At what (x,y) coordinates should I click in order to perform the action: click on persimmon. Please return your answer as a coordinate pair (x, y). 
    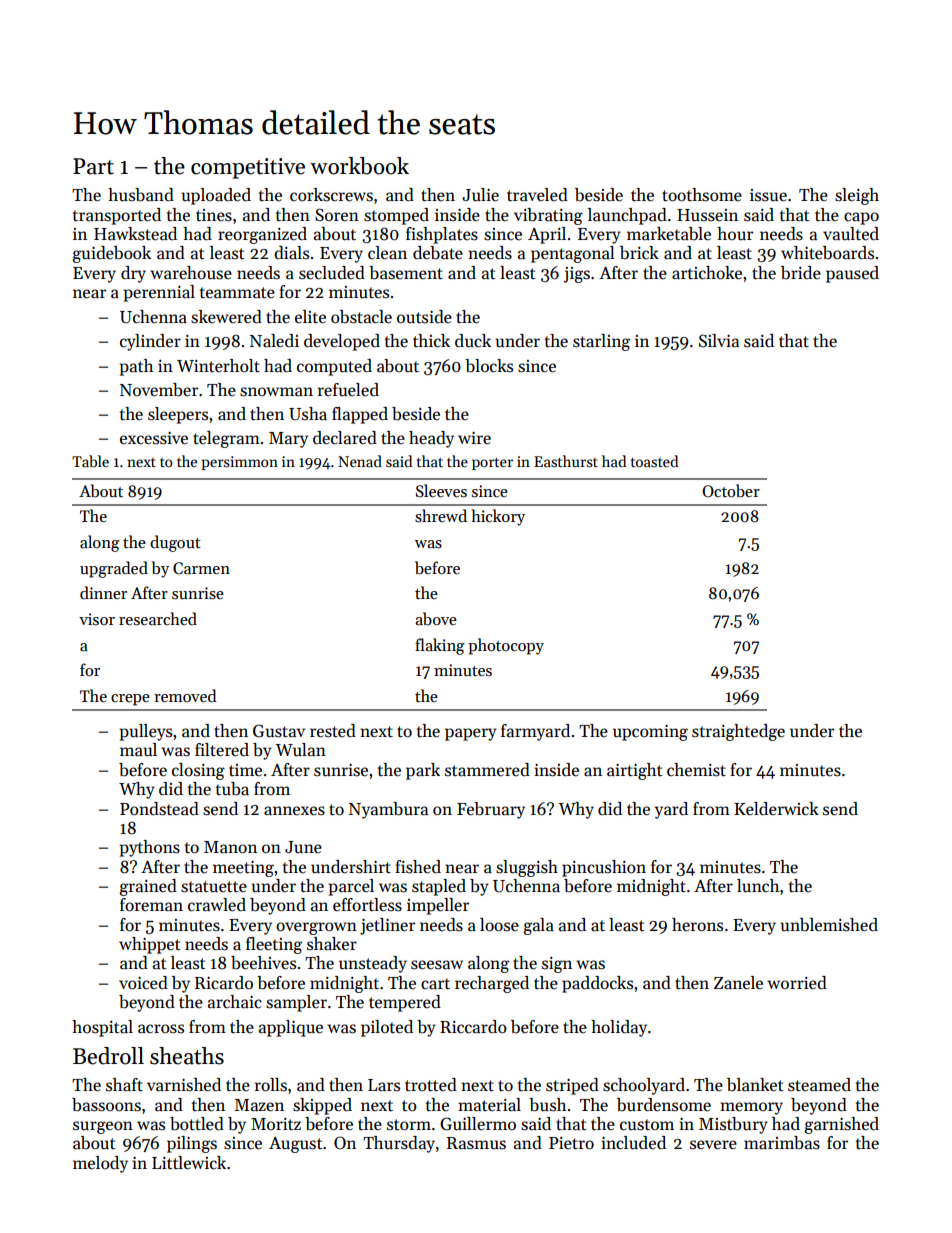
    Looking at the image, I should click on (239, 463).
